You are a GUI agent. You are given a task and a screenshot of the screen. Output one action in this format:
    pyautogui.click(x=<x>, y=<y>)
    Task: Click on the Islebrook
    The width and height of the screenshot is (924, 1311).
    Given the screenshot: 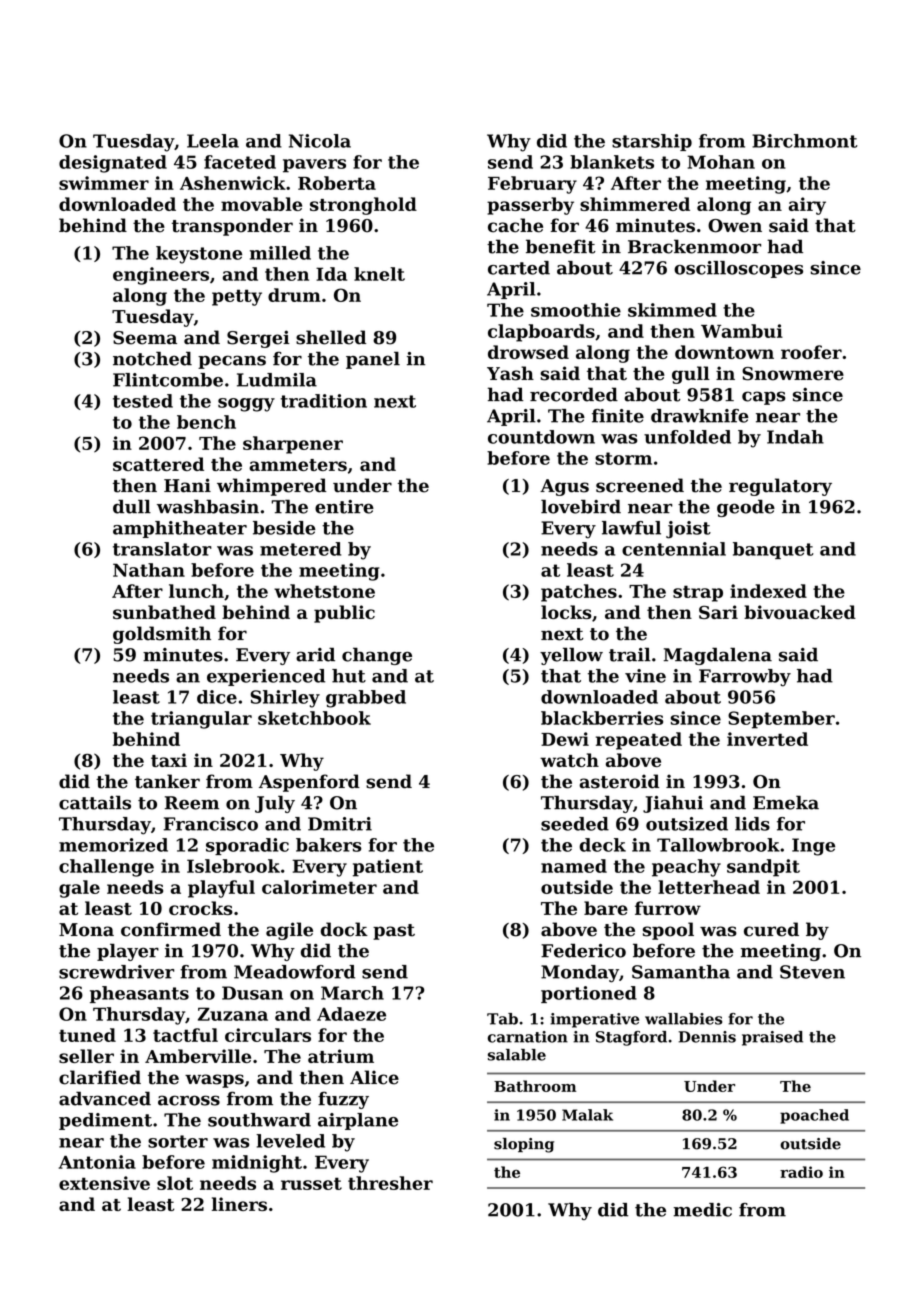 What is the action you would take?
    pyautogui.click(x=233, y=866)
